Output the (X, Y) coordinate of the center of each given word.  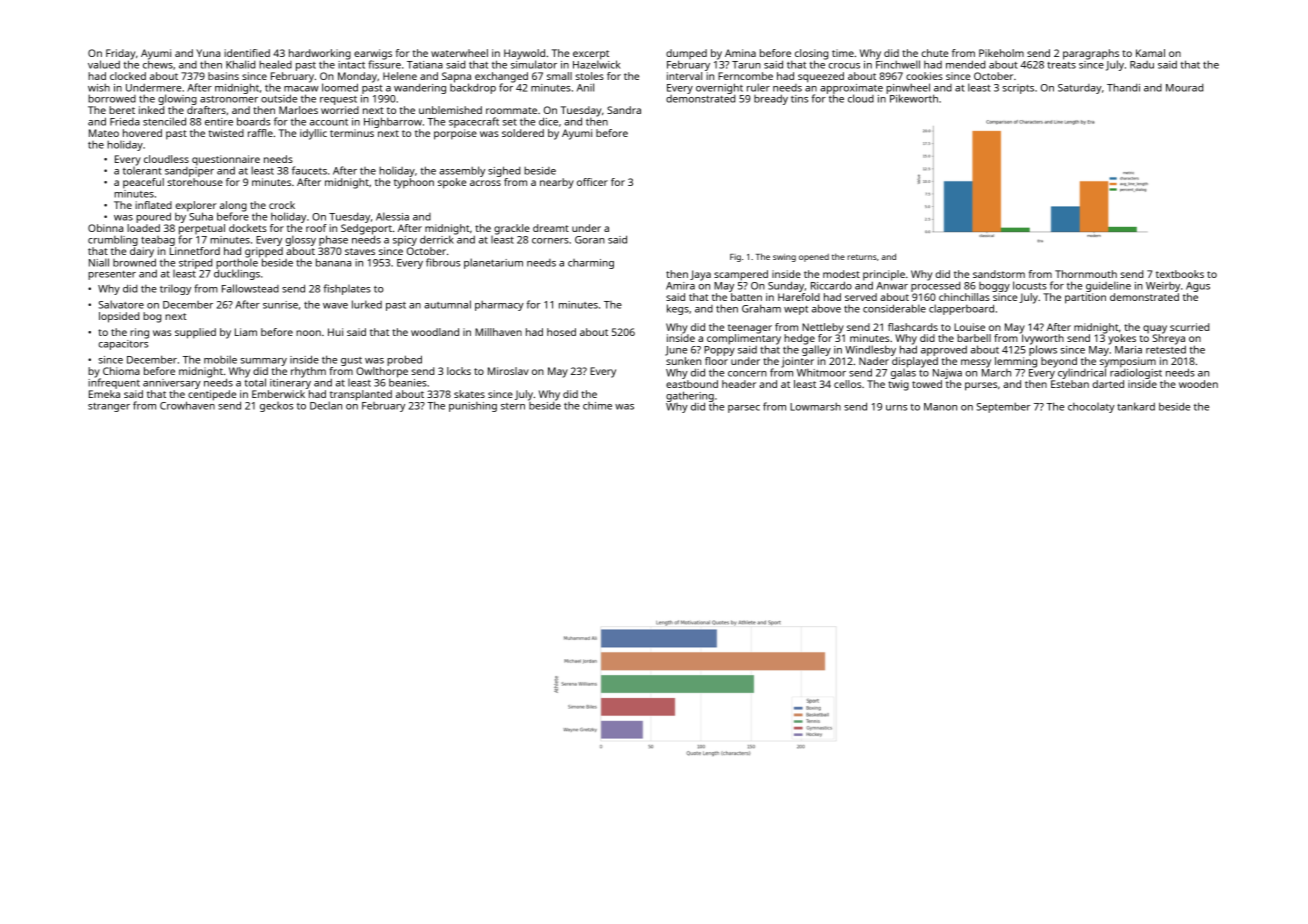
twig (898, 385)
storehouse (195, 182)
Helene (400, 76)
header (739, 384)
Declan (326, 405)
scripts (1018, 89)
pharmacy (499, 306)
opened (814, 258)
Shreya (1169, 339)
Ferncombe (745, 76)
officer (592, 182)
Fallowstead (250, 288)
